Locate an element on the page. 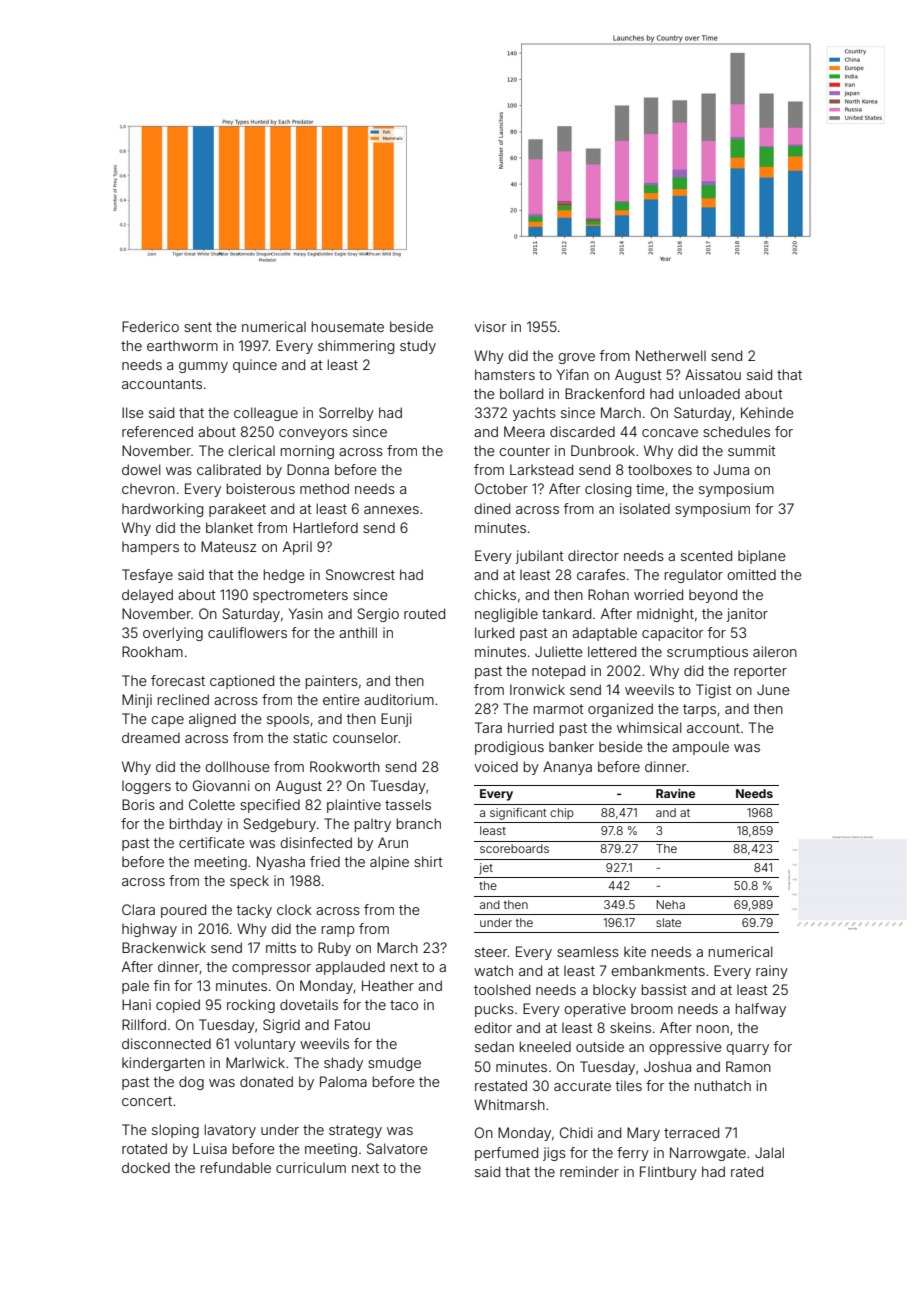 The width and height of the page is (924, 1308). annexes is located at coordinates (391, 510).
